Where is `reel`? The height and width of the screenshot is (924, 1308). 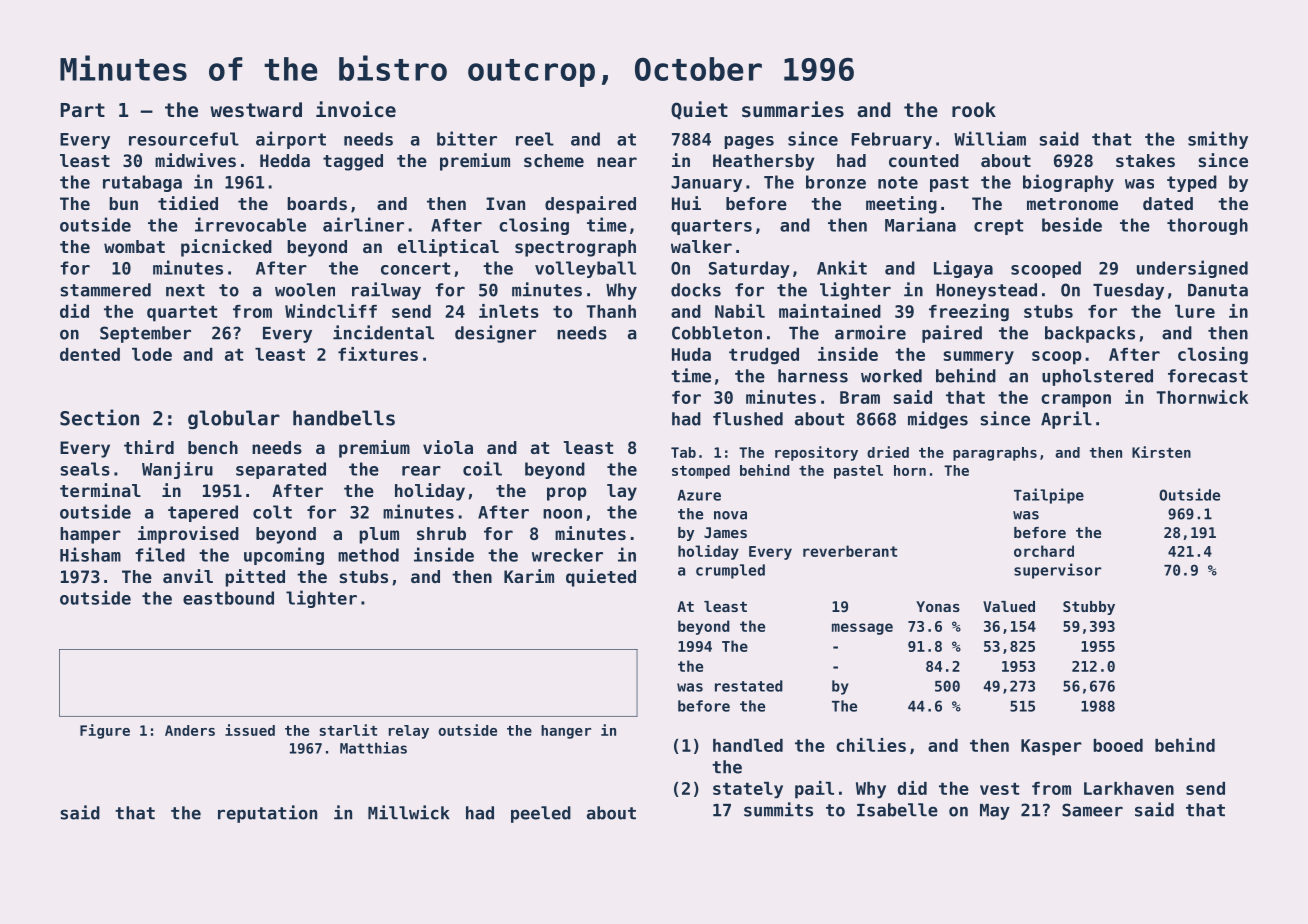 reel is located at coordinates (535, 139).
